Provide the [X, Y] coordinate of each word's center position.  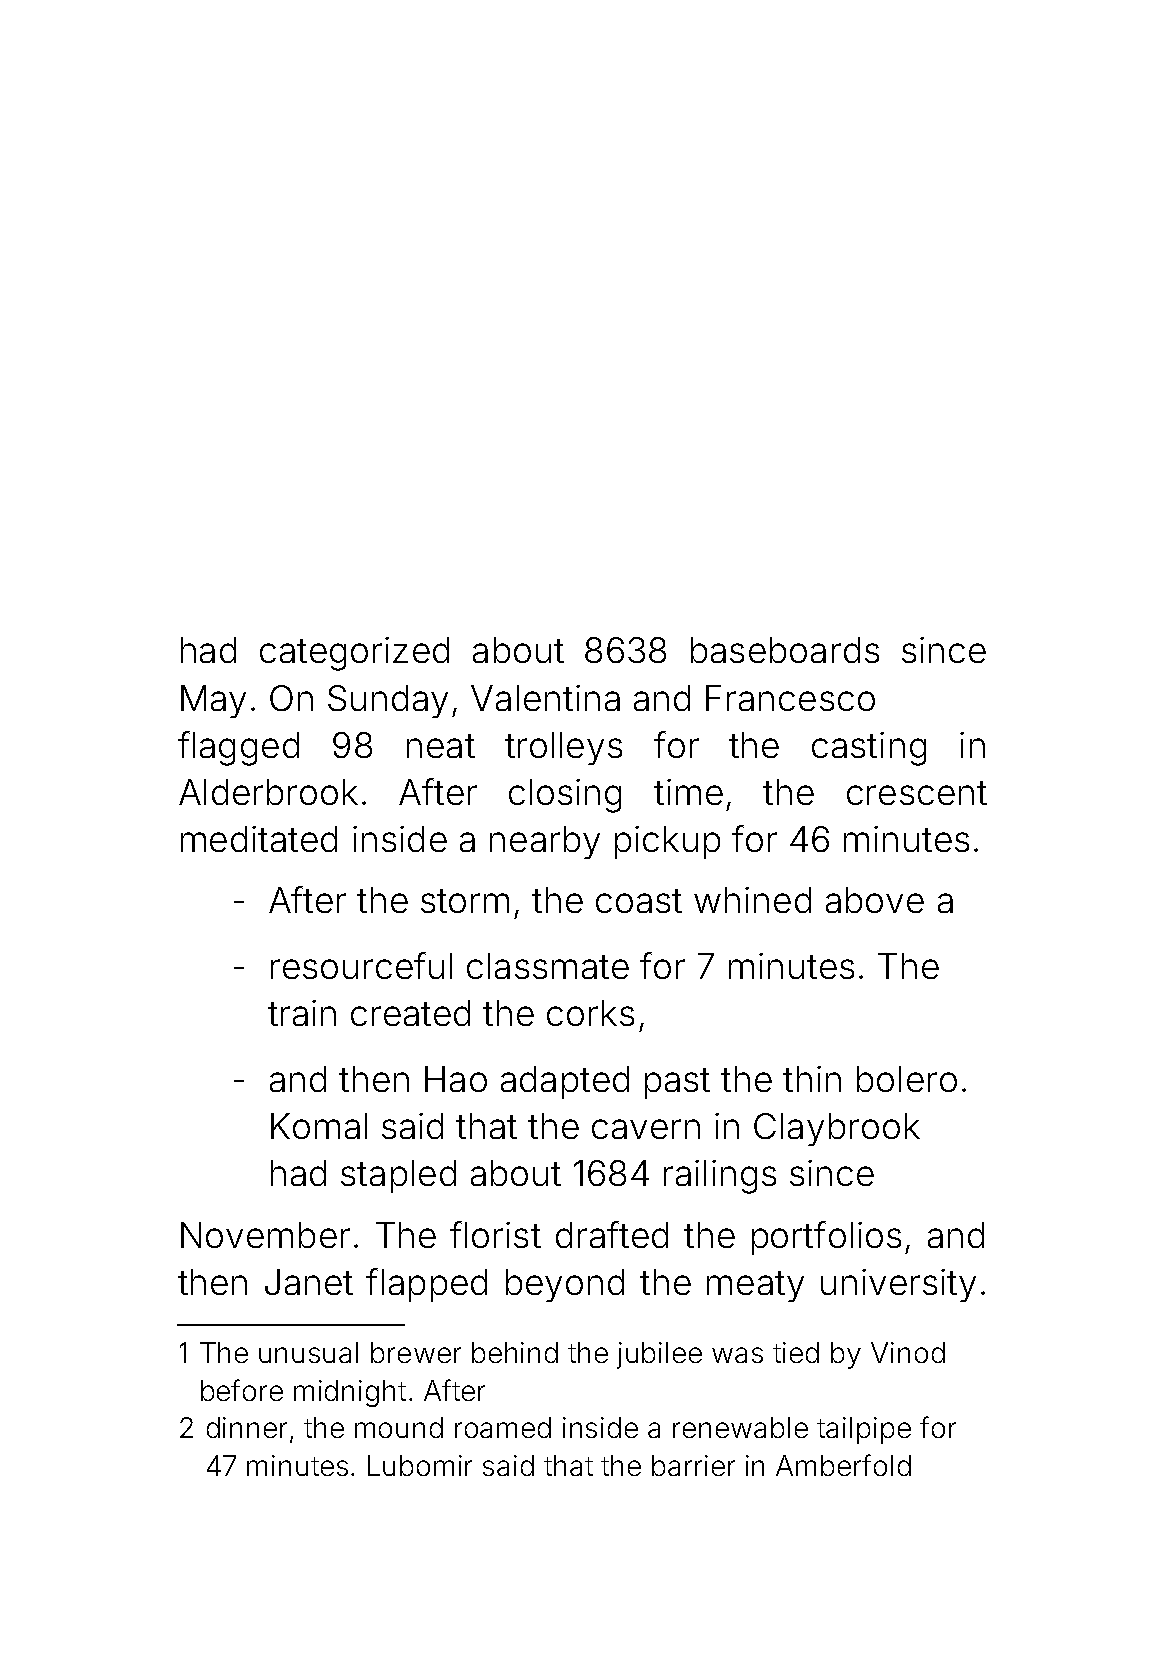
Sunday [388, 701]
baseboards [785, 650]
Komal [319, 1126]
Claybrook [837, 1129]
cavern [646, 1129]
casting [869, 749]
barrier [693, 1465]
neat [441, 746]
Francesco [790, 698]
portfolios [826, 1238]
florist [495, 1234]
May [213, 701]
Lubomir [420, 1465]
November [265, 1235]
